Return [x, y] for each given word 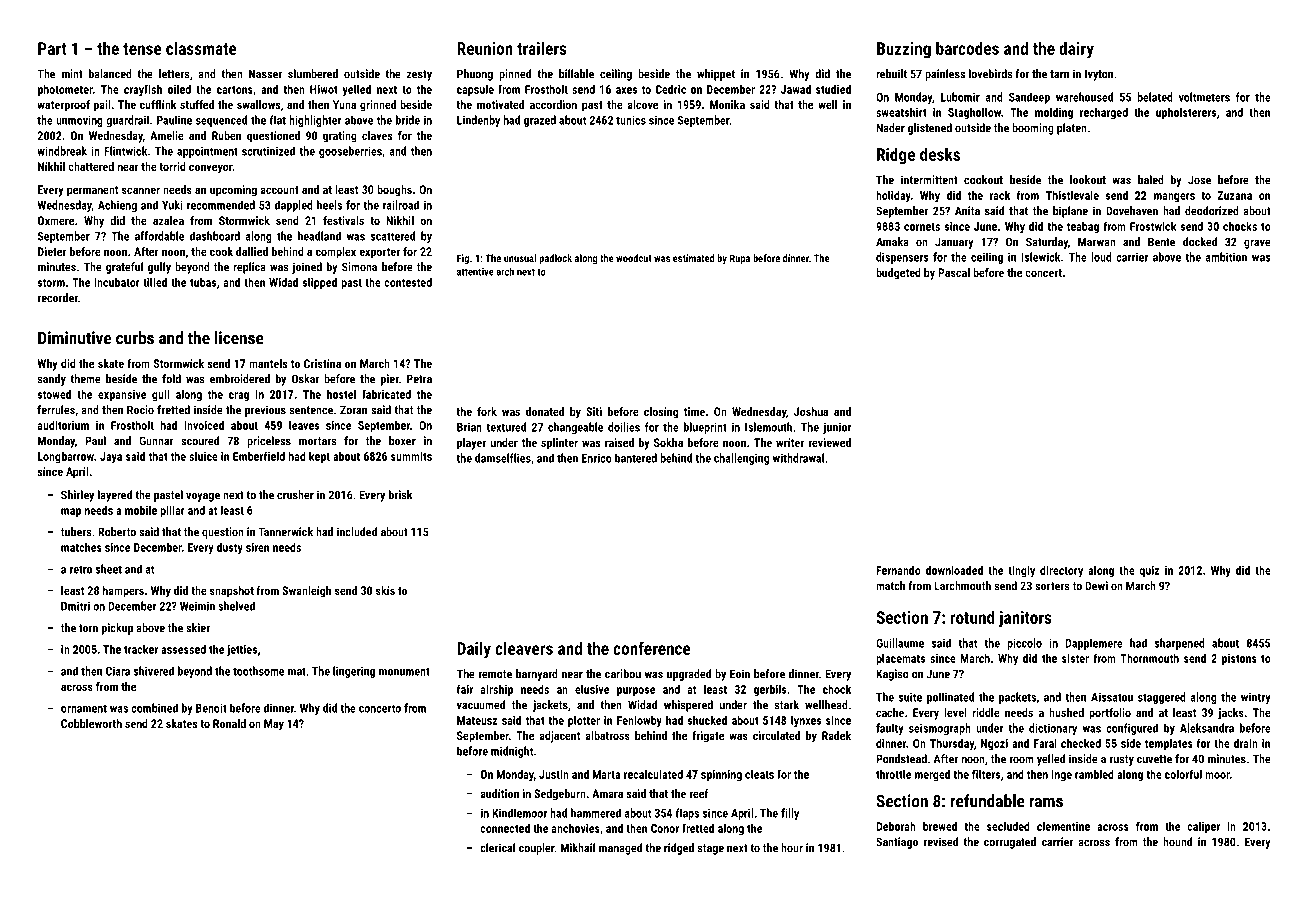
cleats [759, 774]
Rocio [140, 410]
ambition [1226, 257]
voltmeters [1204, 97]
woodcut [634, 258]
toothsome [258, 671]
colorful [1183, 774]
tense [142, 49]
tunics [631, 120]
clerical [497, 848]
